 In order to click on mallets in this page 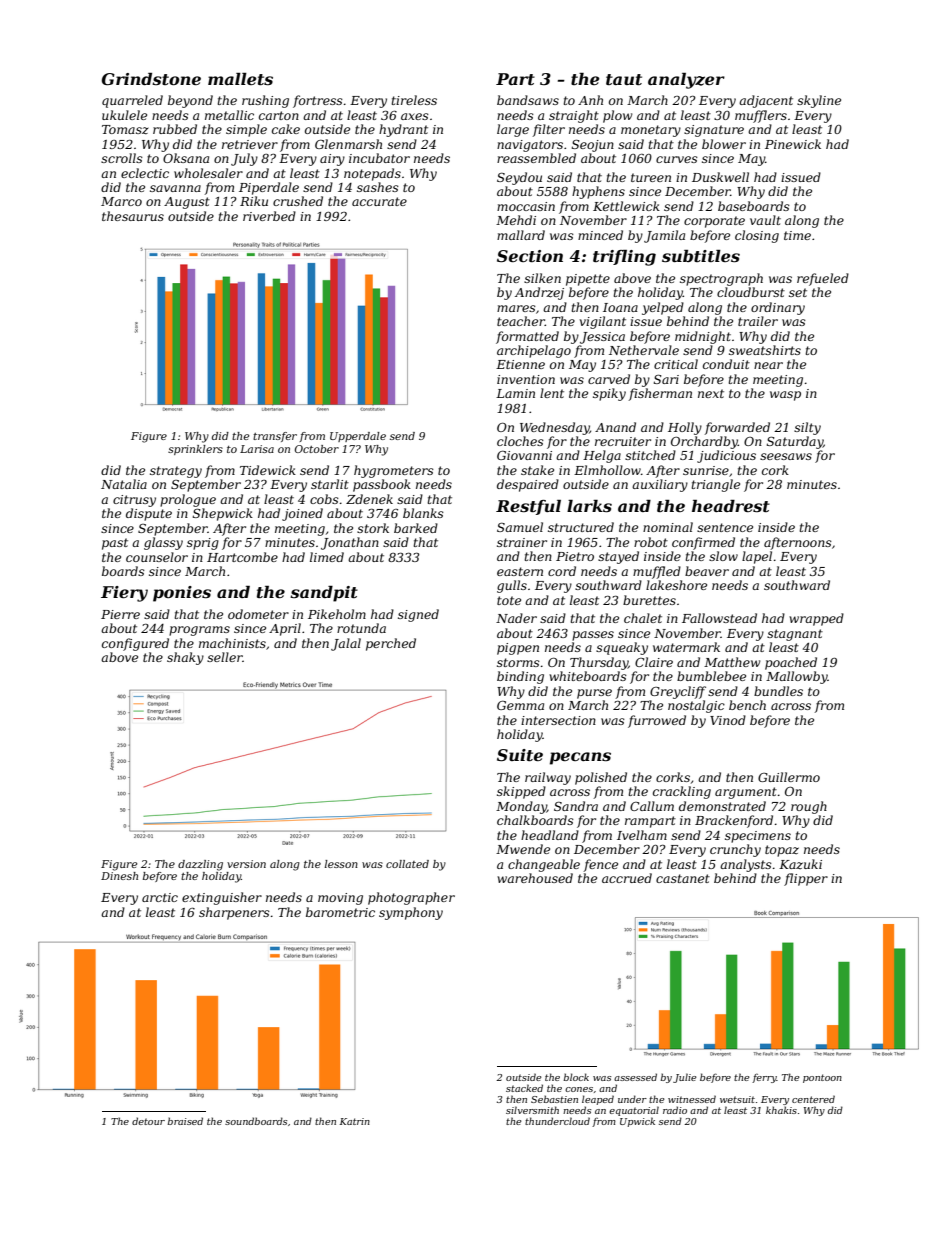, I will do `click(240, 79)`.
